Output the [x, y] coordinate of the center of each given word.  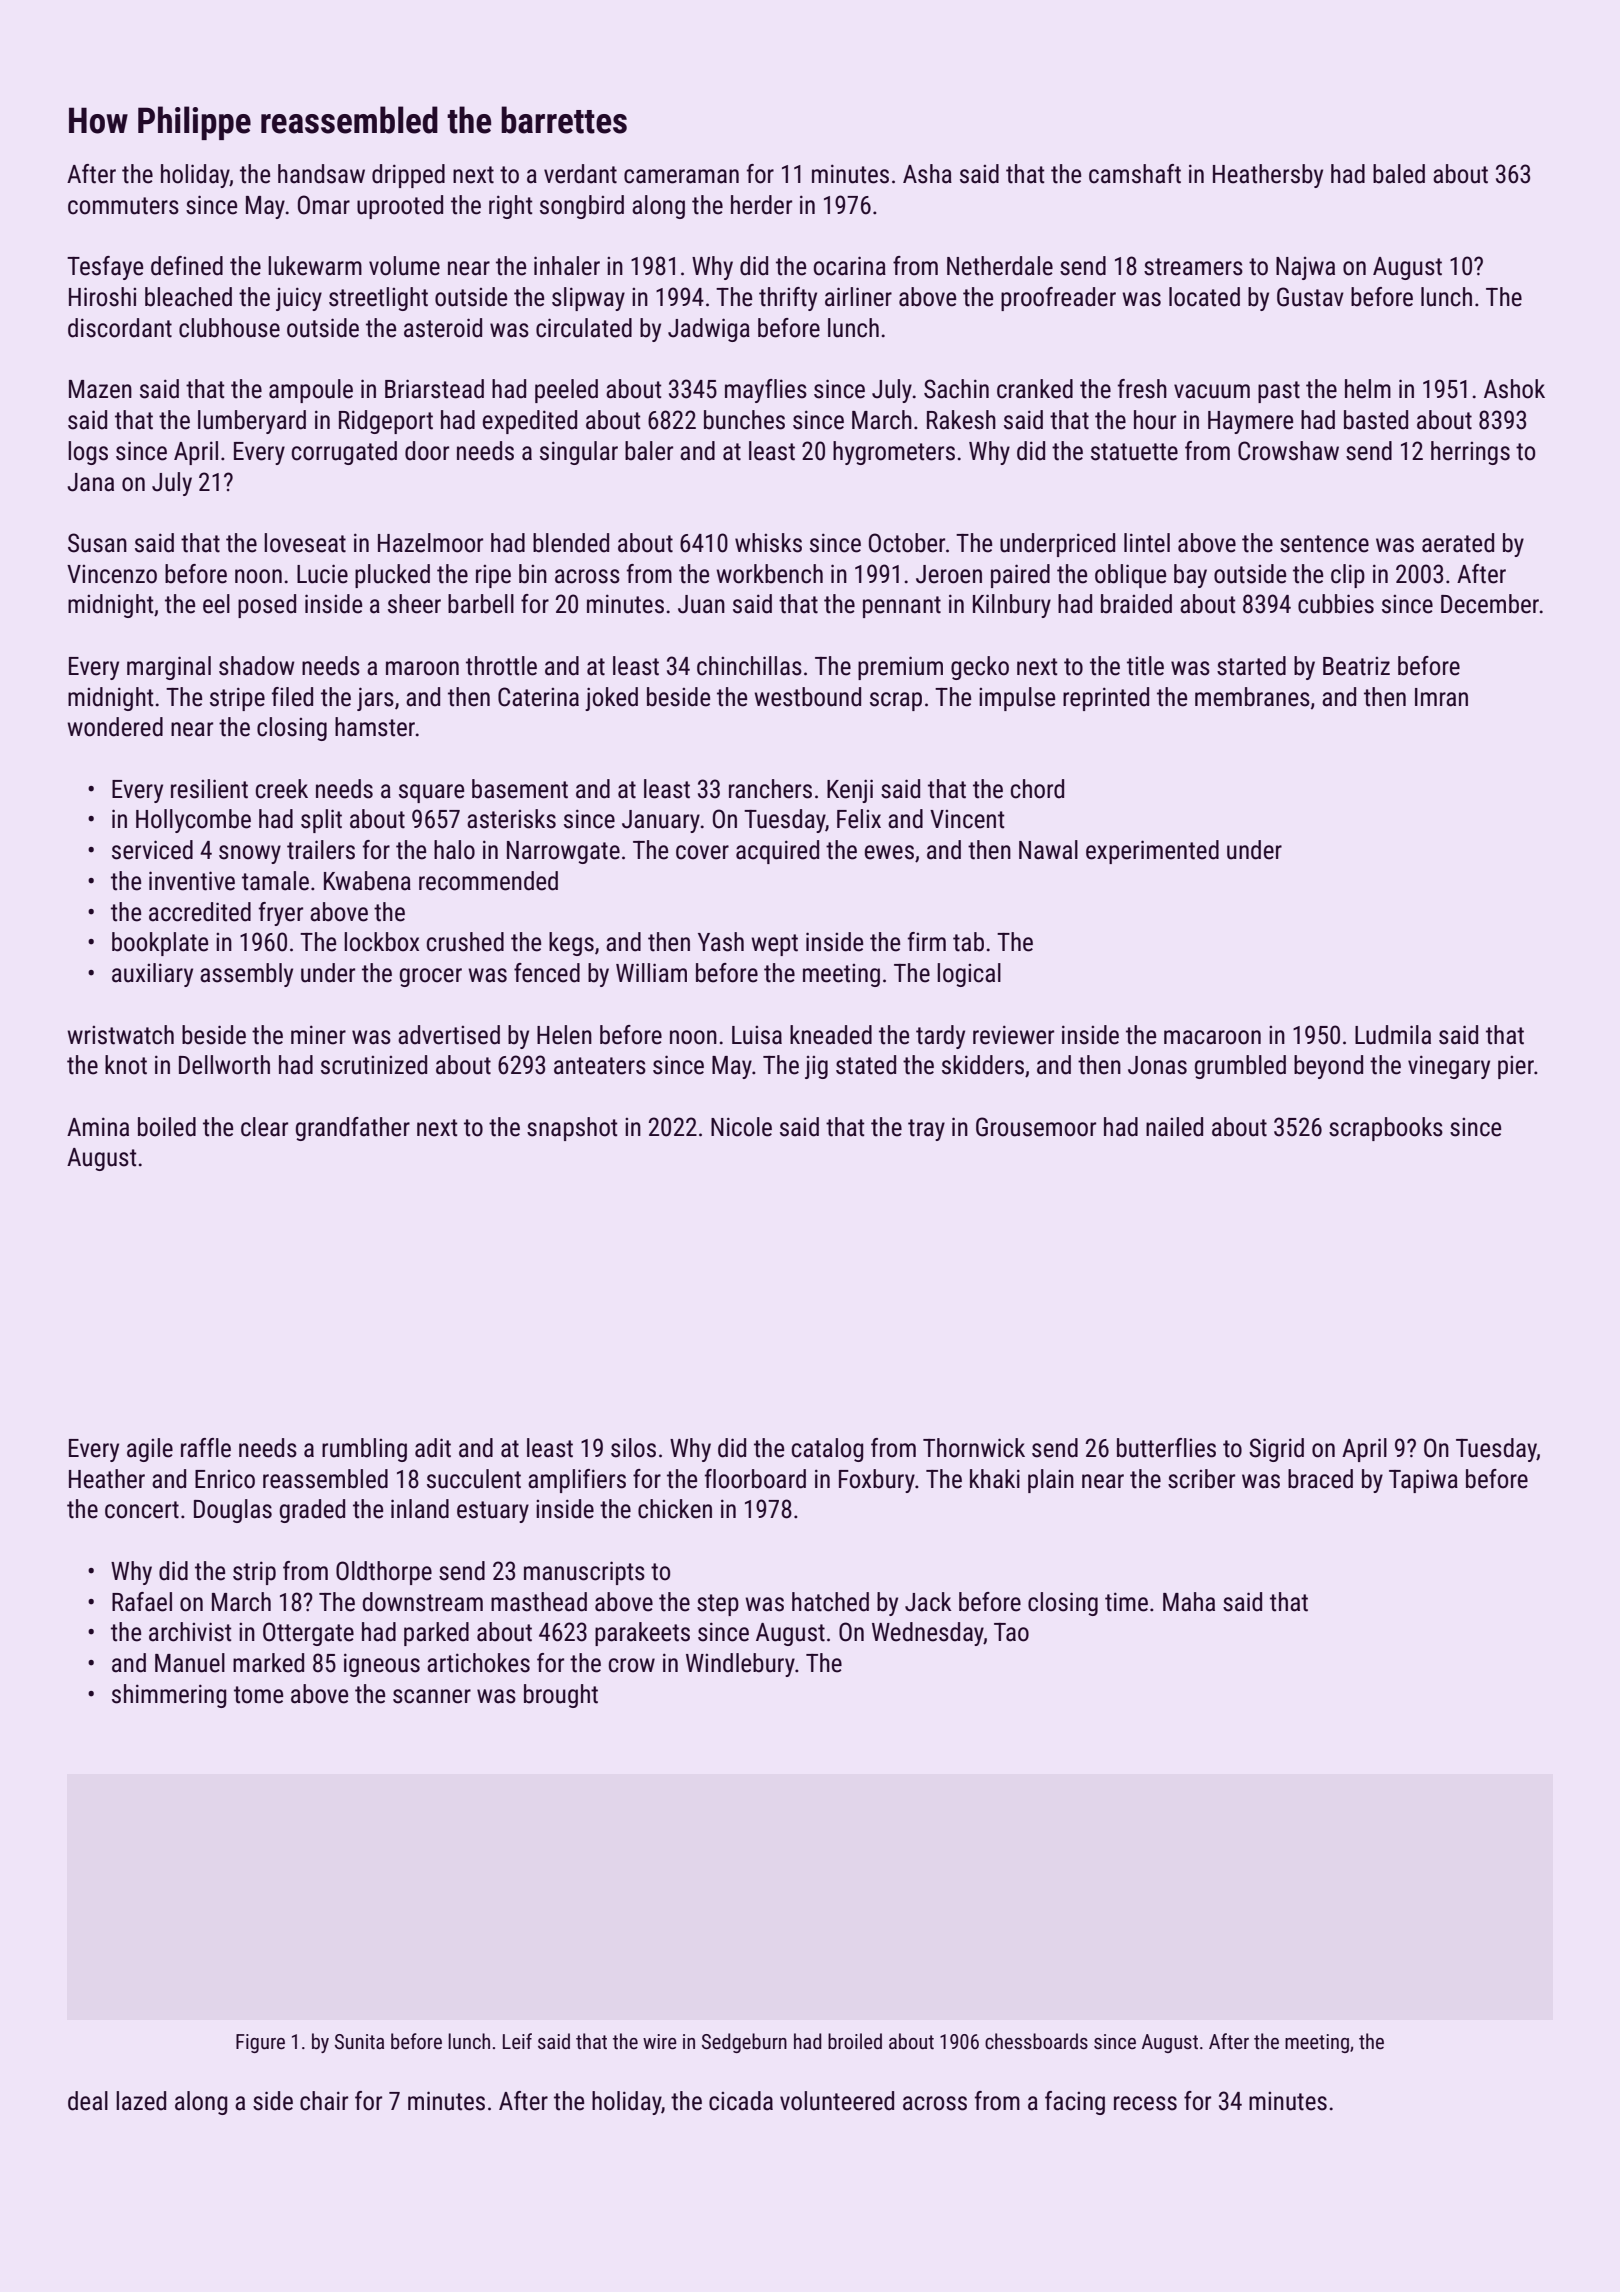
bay [1190, 576]
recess [1145, 2103]
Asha [927, 174]
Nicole [741, 1127]
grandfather [353, 1129]
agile [150, 1450]
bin [533, 574]
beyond [1328, 1067]
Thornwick [974, 1448]
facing [1075, 2103]
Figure [260, 2043]
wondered [115, 727]
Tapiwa [1423, 1481]
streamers [1193, 267]
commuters [123, 206]
